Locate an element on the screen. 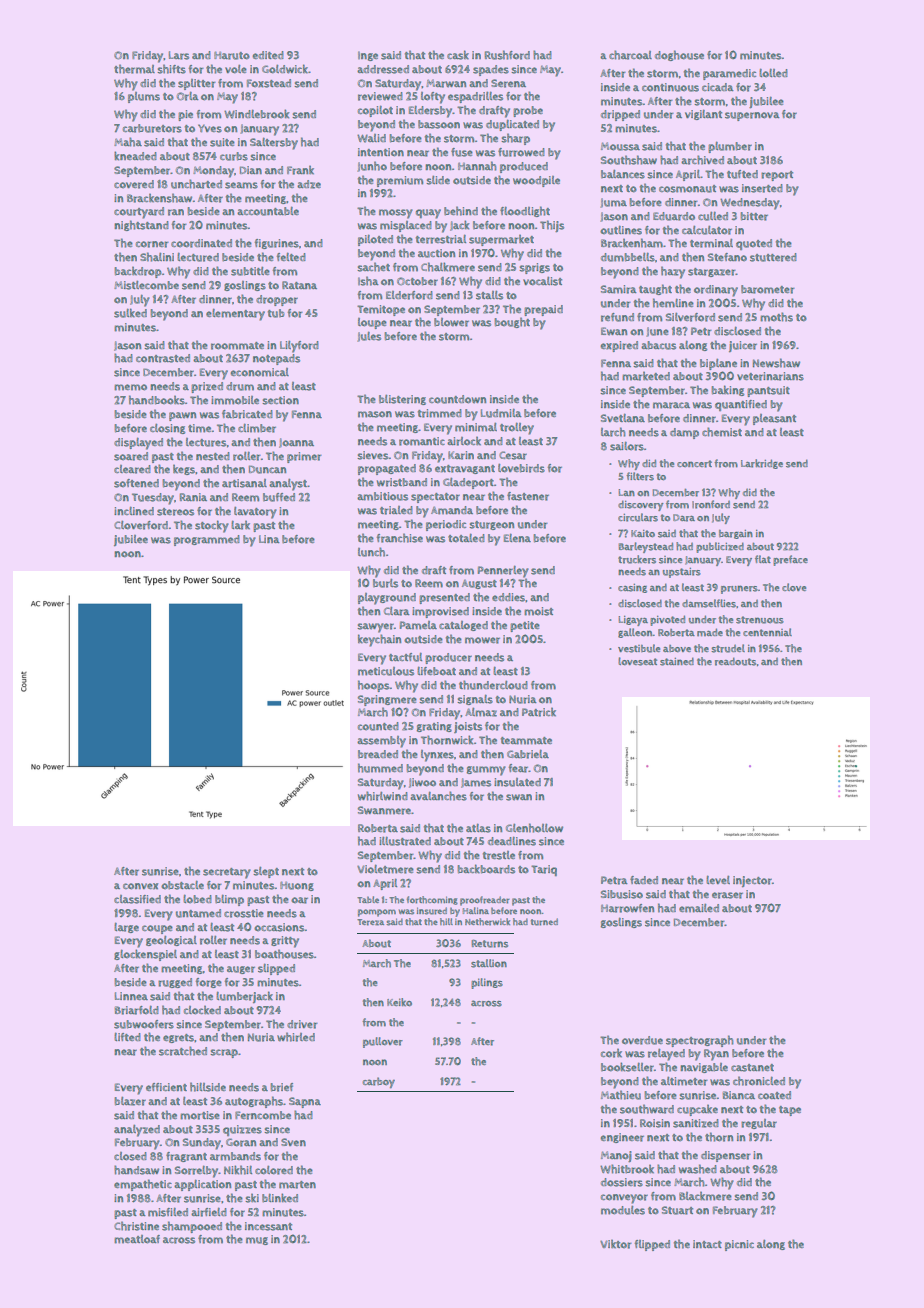 This screenshot has height=1308, width=924. misfiled is located at coordinates (168, 1212).
